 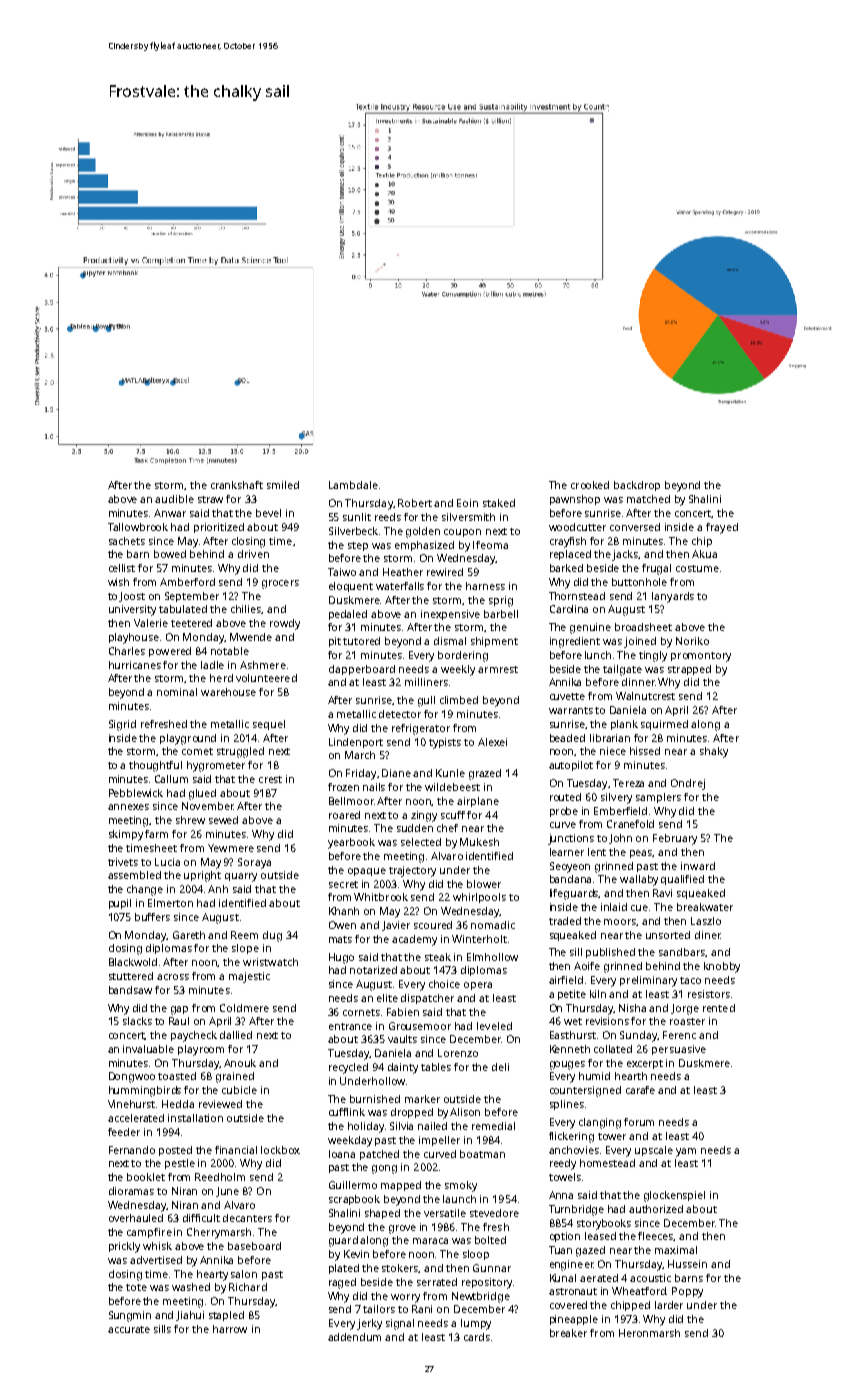 I want to click on staked, so click(x=499, y=503).
